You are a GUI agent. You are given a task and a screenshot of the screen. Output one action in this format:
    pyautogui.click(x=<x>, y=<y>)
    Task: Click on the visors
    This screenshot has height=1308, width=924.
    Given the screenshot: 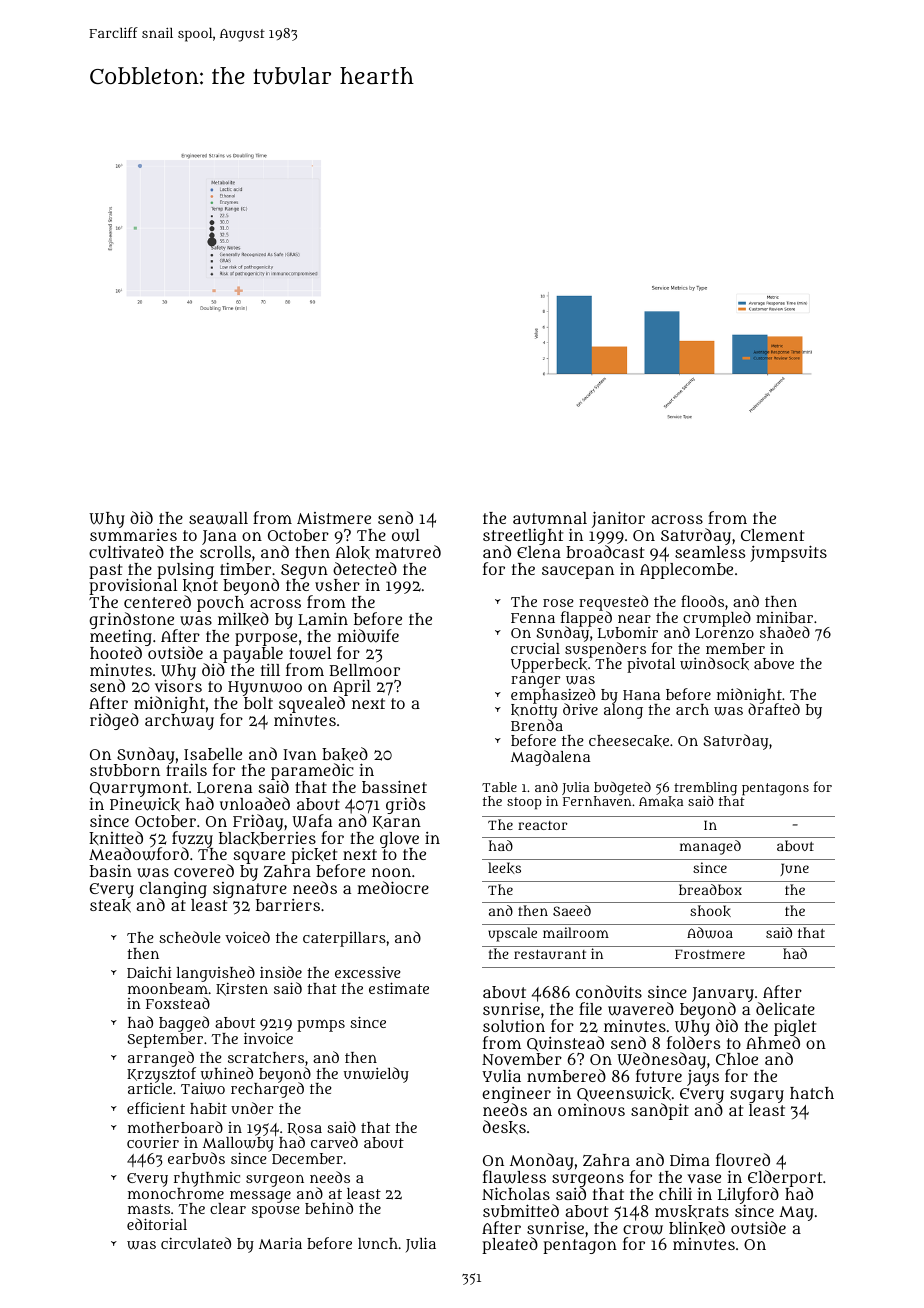 What is the action you would take?
    pyautogui.click(x=178, y=686)
